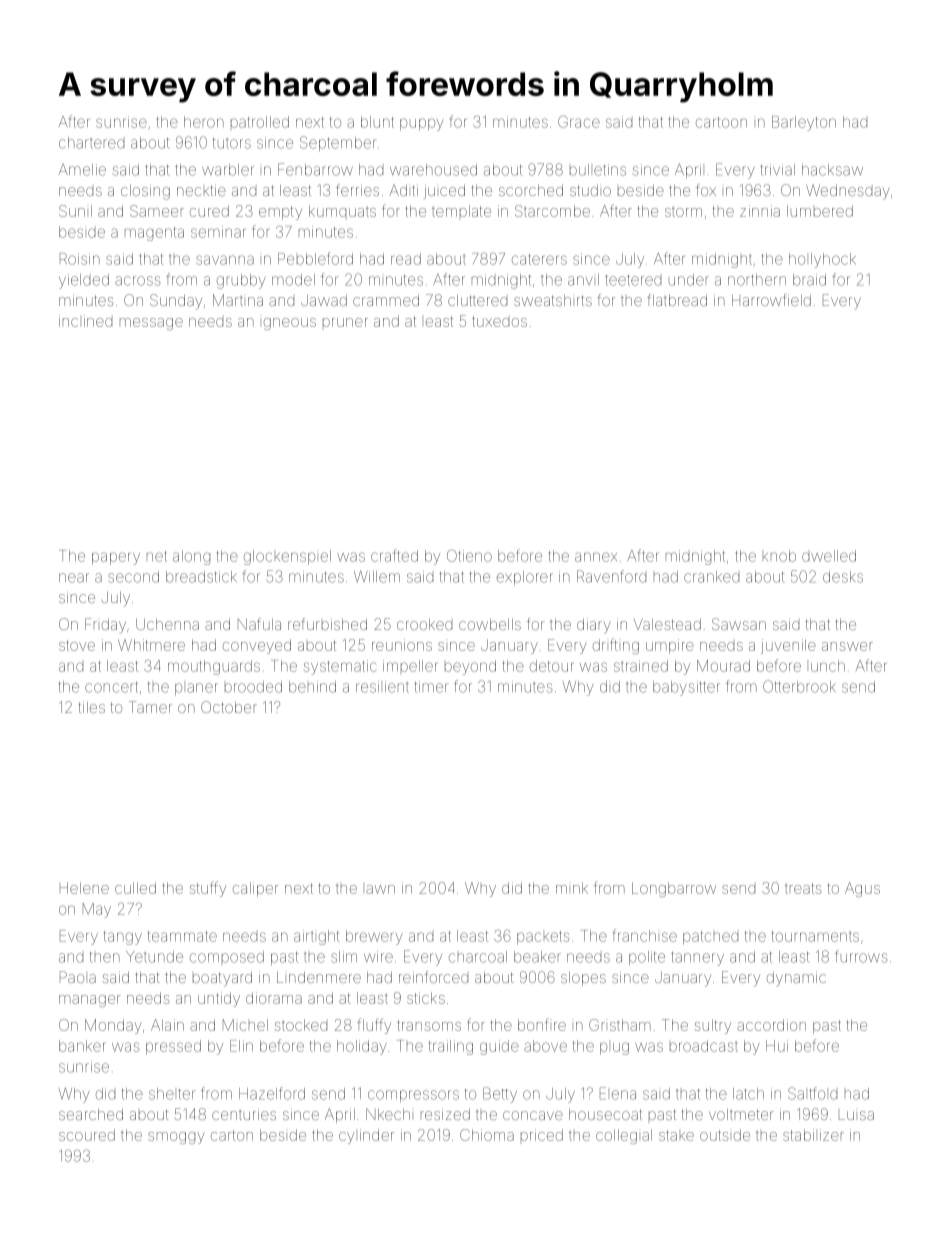  I want to click on glockenspiel, so click(287, 557).
